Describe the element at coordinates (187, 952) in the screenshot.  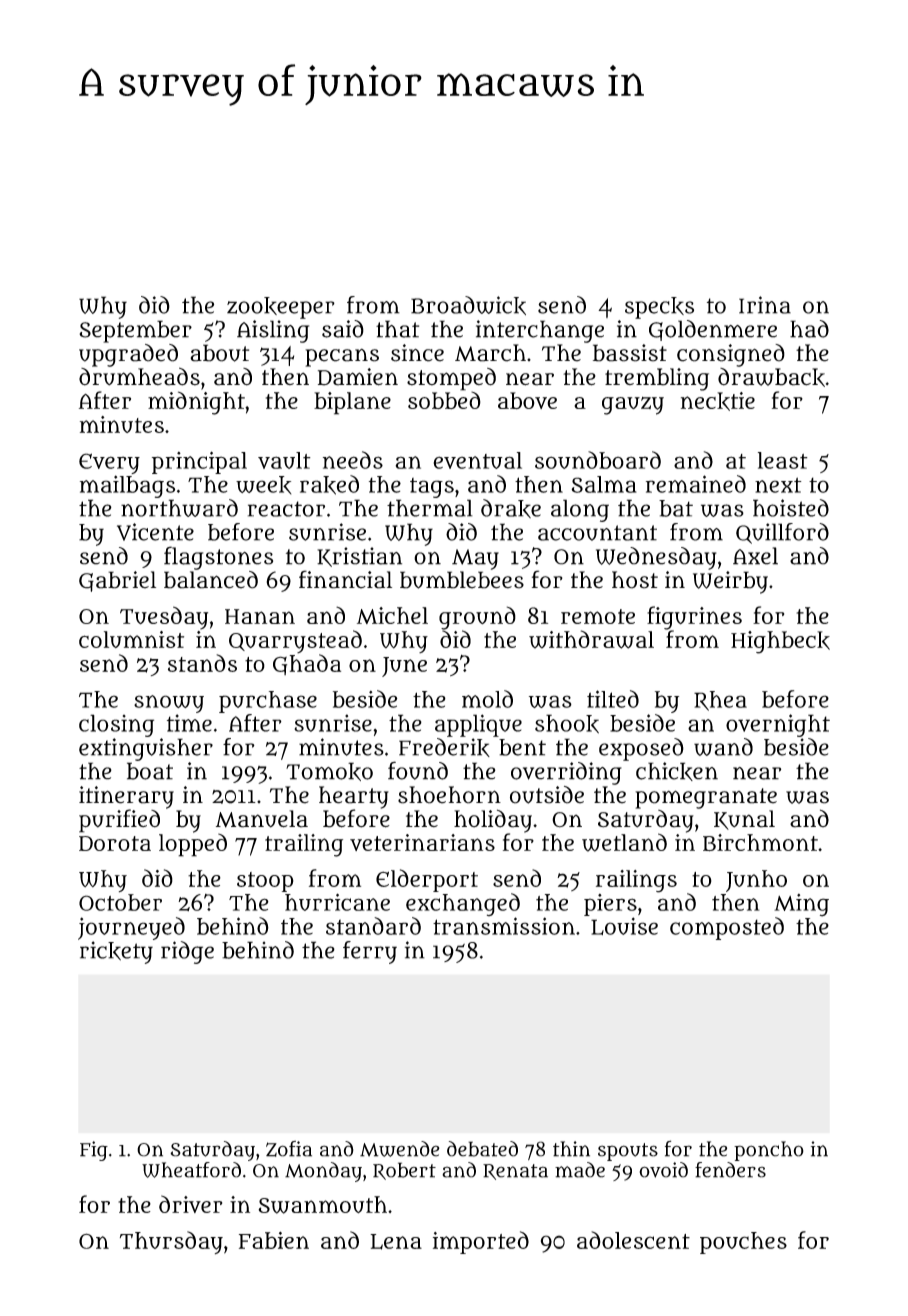
I see `ridge` at that location.
